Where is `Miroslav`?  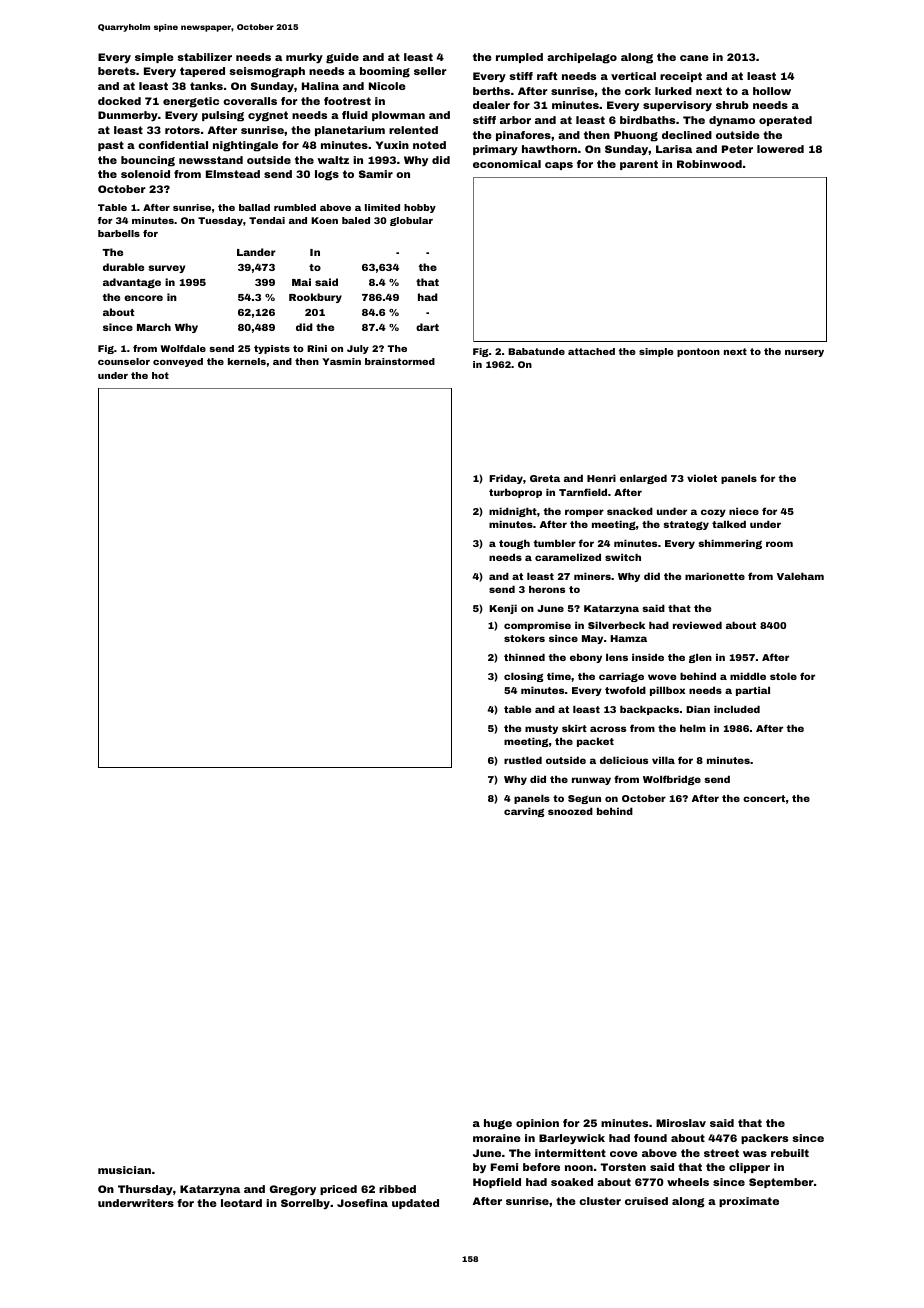 Miroslav is located at coordinates (681, 1123).
